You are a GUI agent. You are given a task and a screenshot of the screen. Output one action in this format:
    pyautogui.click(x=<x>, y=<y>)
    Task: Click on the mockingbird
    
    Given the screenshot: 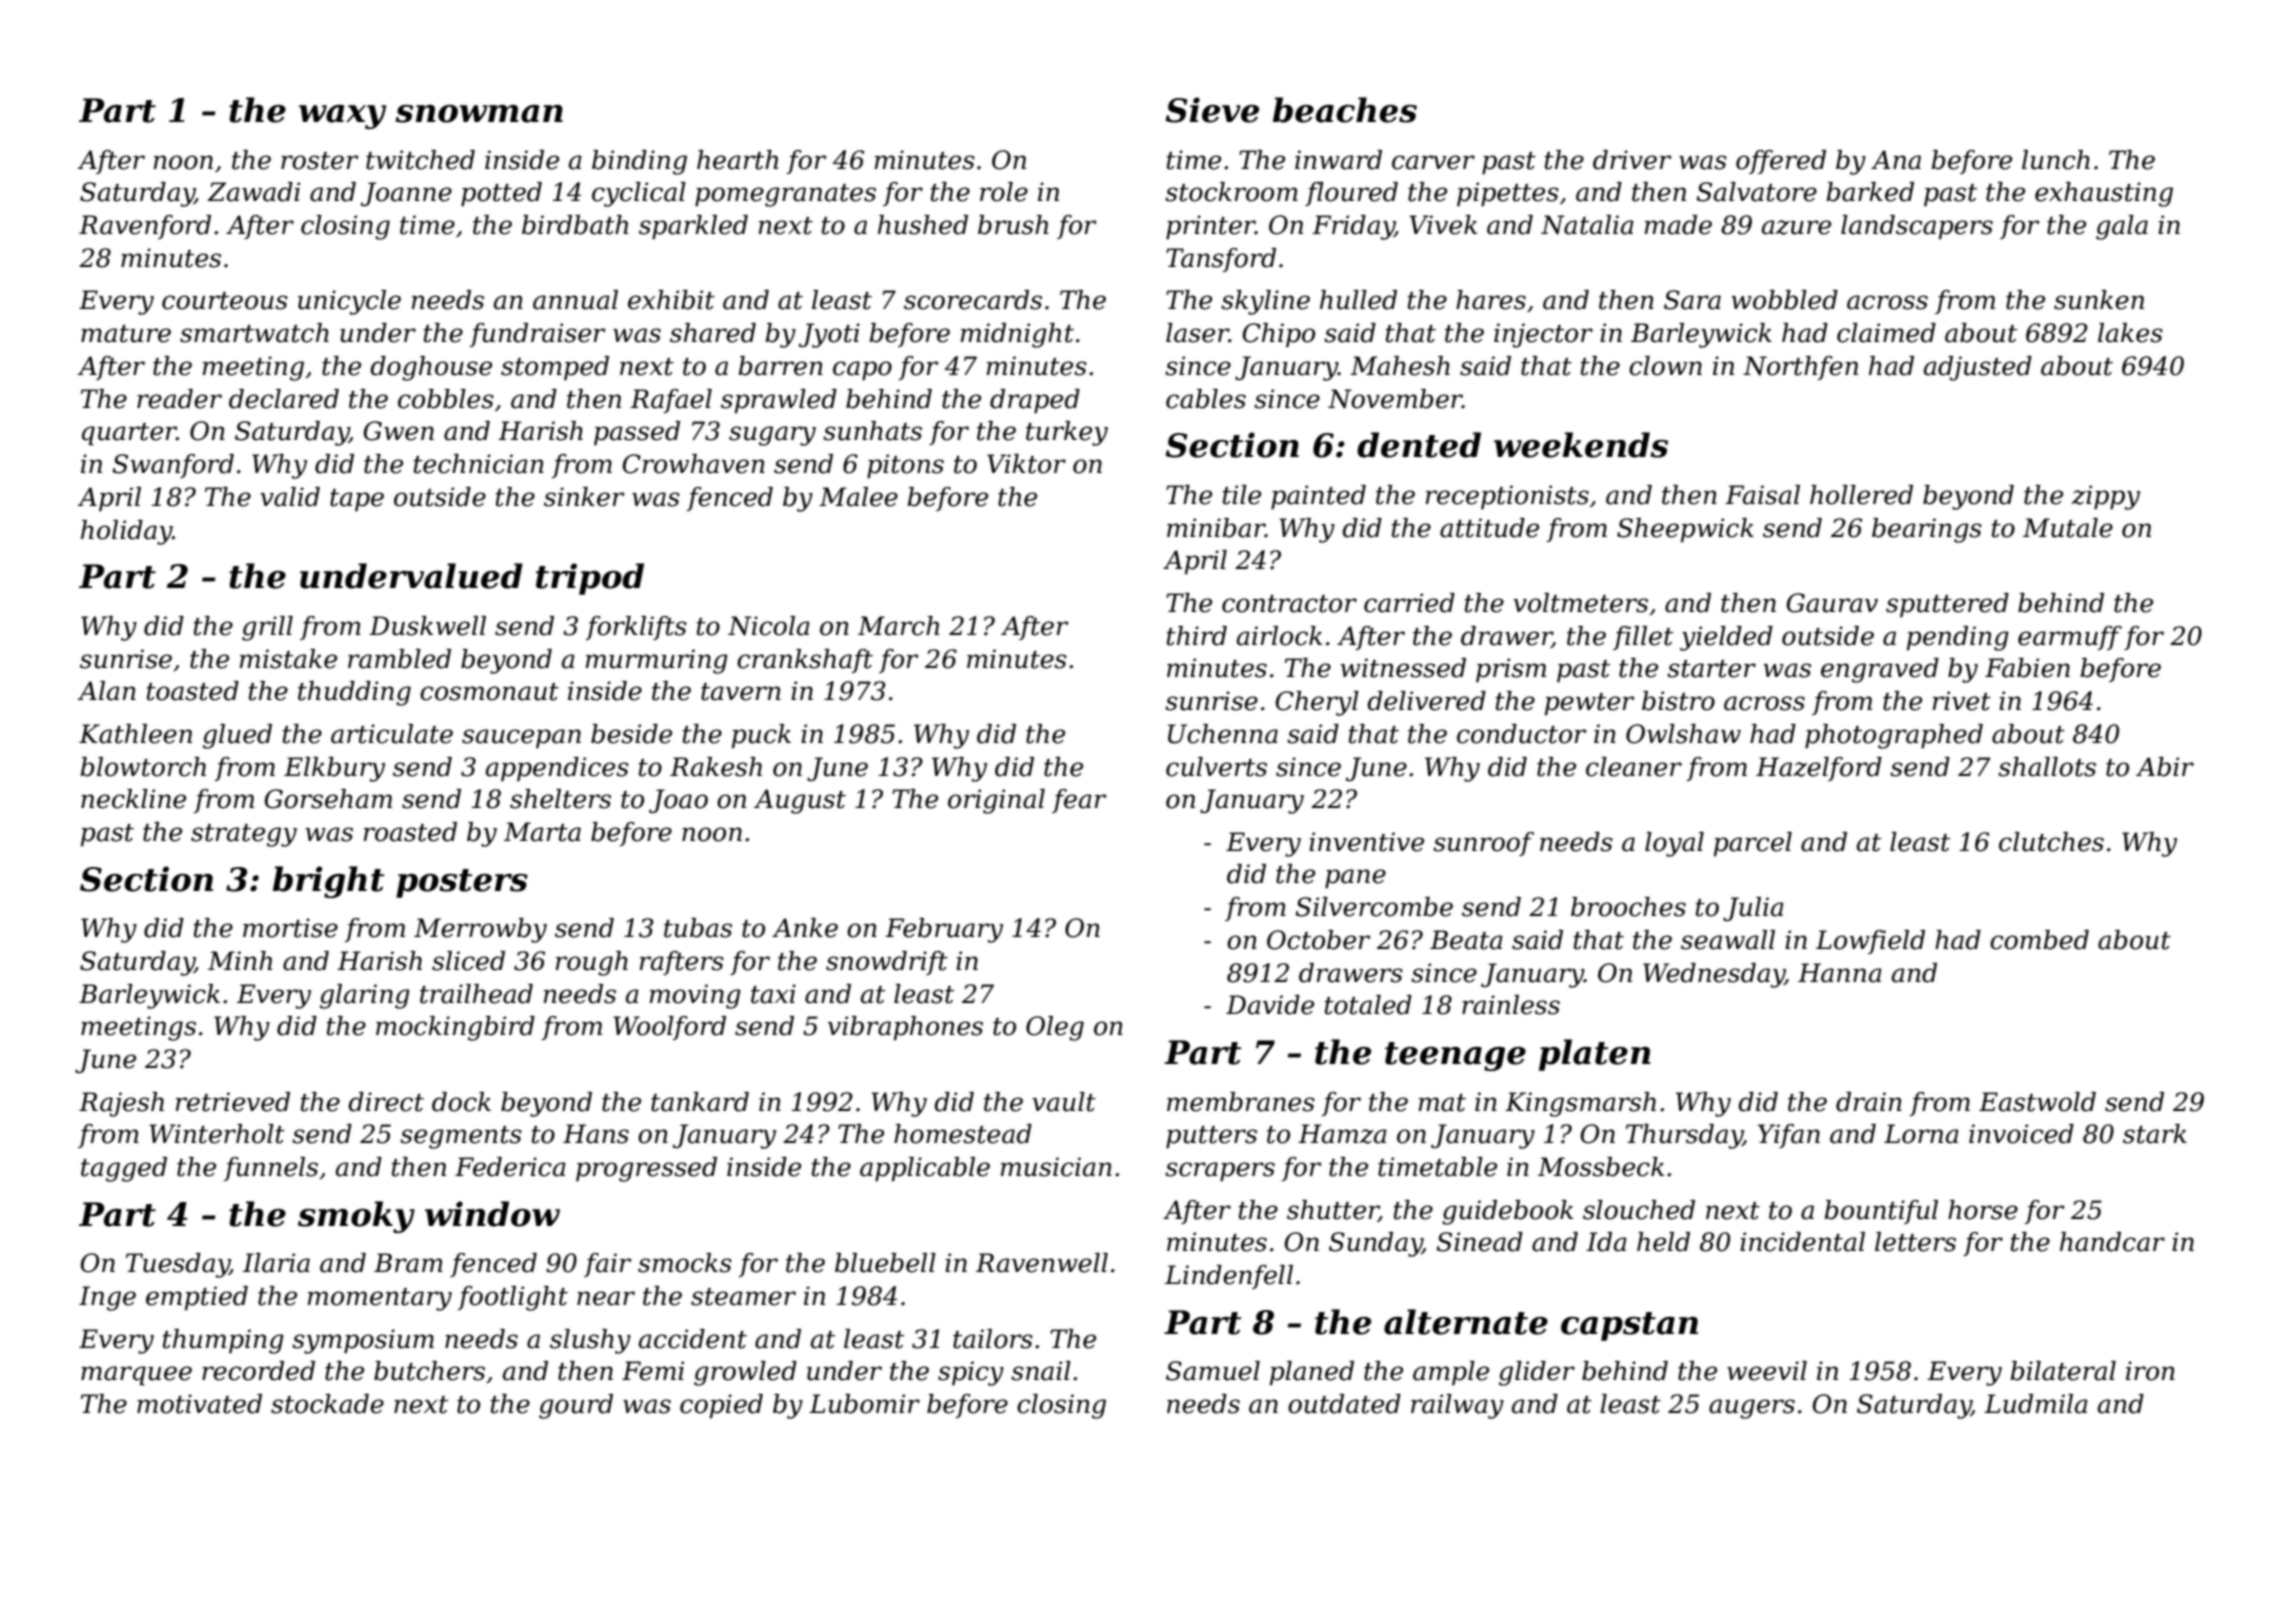 What is the action you would take?
    pyautogui.click(x=455, y=1028)
